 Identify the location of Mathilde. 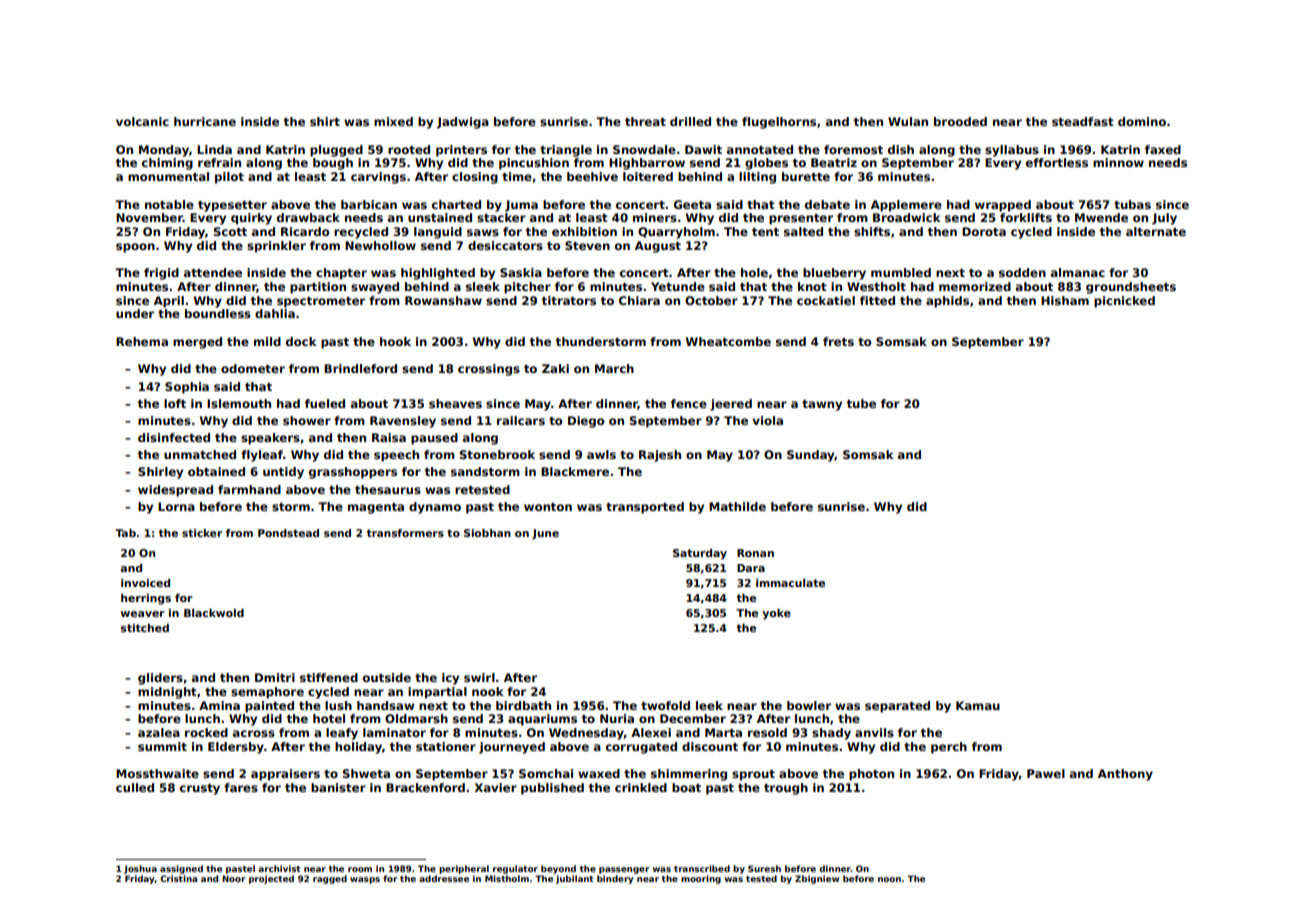
(737, 506).
